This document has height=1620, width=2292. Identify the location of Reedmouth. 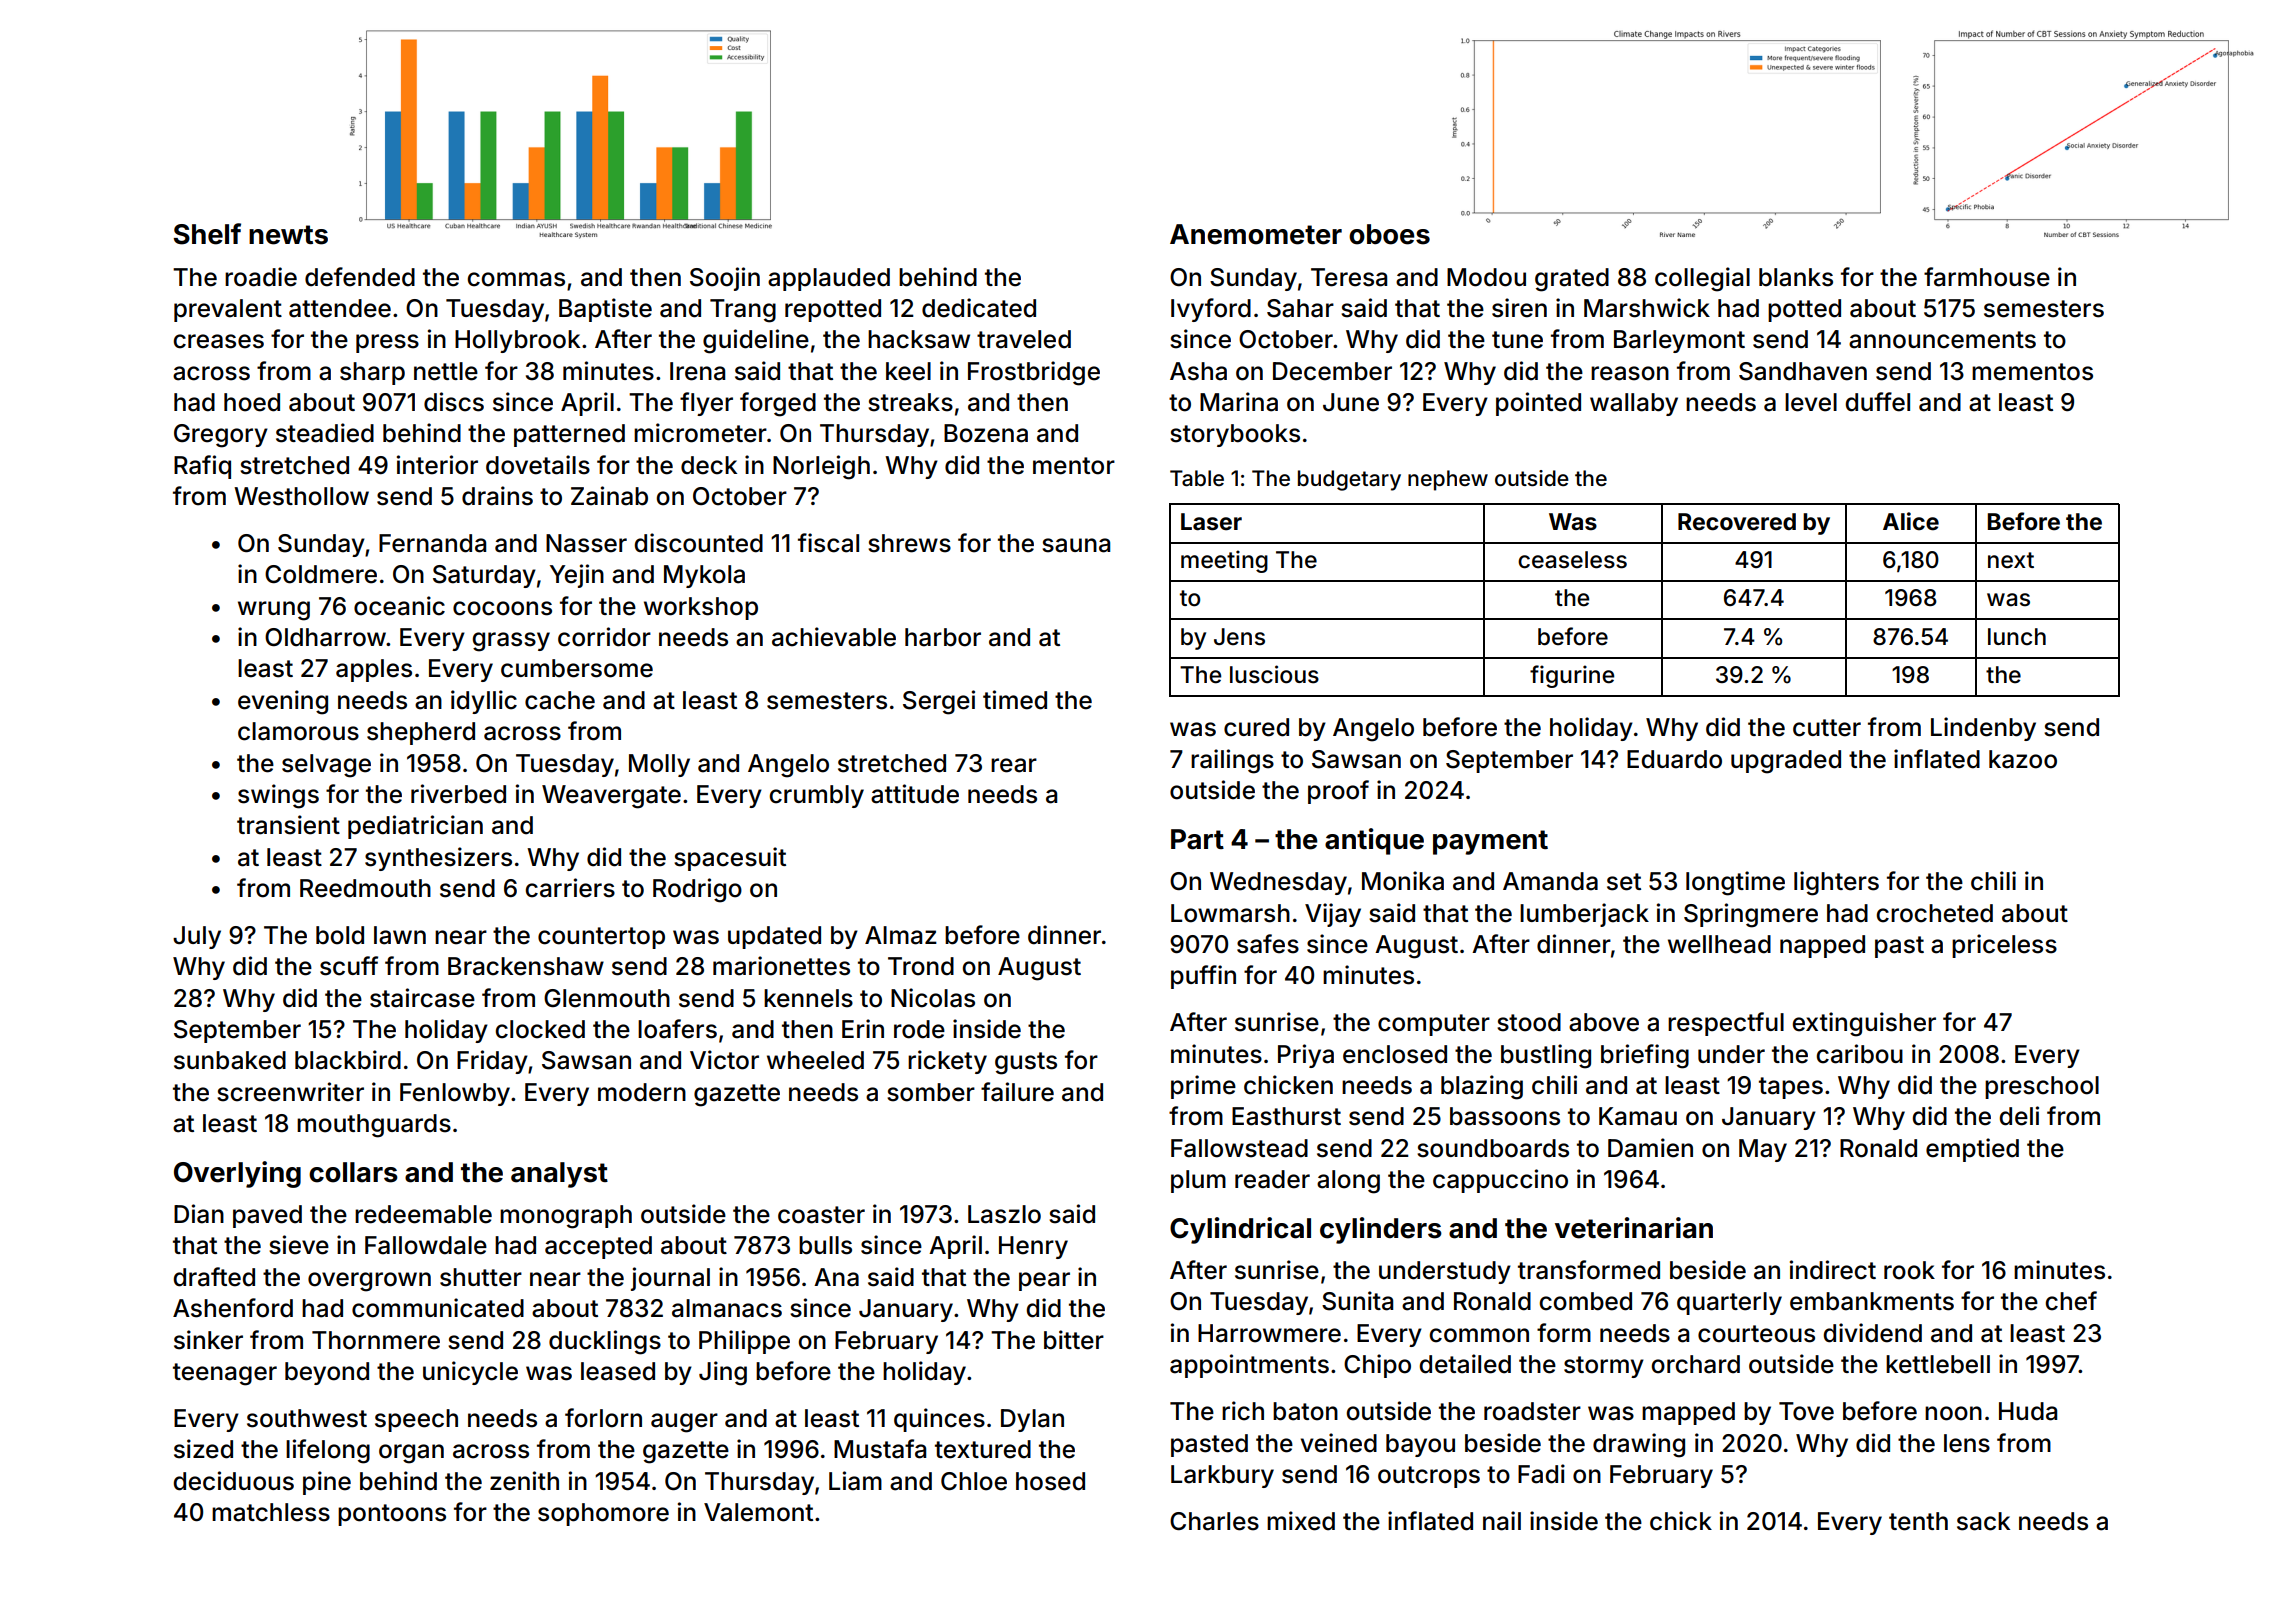
(365, 888).
